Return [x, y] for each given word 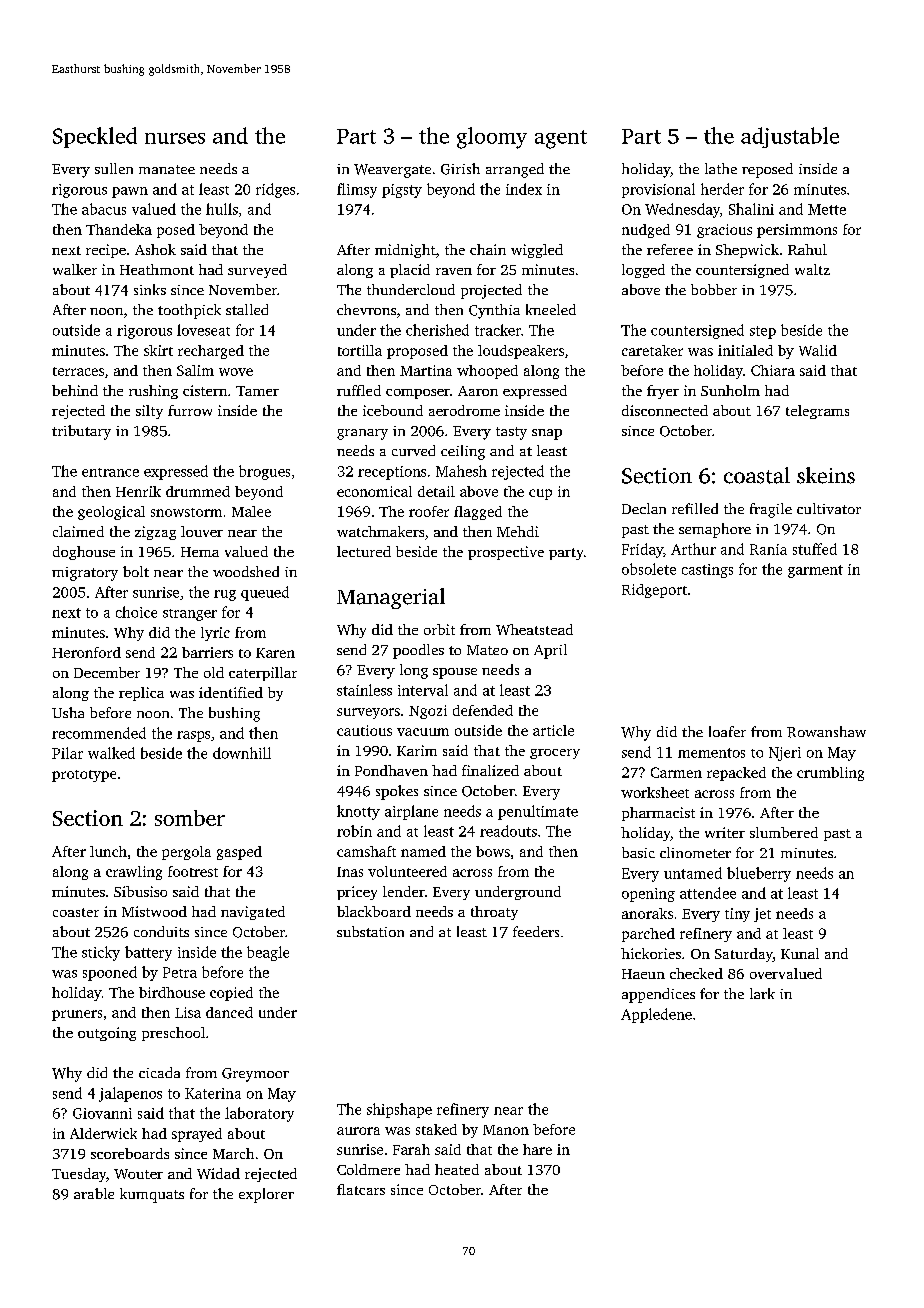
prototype [84, 776]
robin [354, 831]
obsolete [649, 569]
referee [670, 249]
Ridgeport [654, 591]
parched [648, 935]
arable [94, 1193]
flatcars [361, 1189]
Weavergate [392, 171]
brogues [264, 472]
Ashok [155, 249]
